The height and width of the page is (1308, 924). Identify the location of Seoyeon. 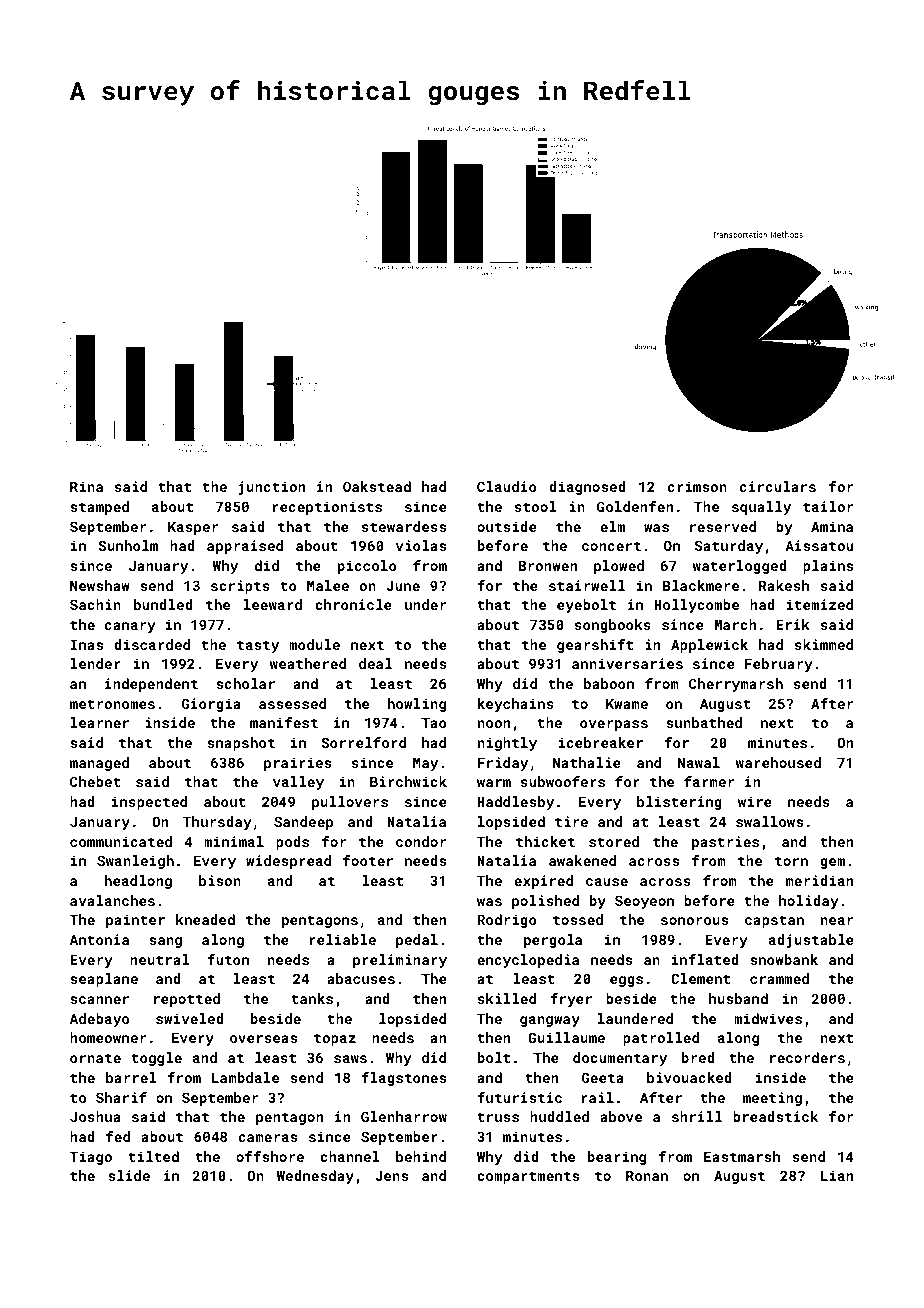
(644, 902).
